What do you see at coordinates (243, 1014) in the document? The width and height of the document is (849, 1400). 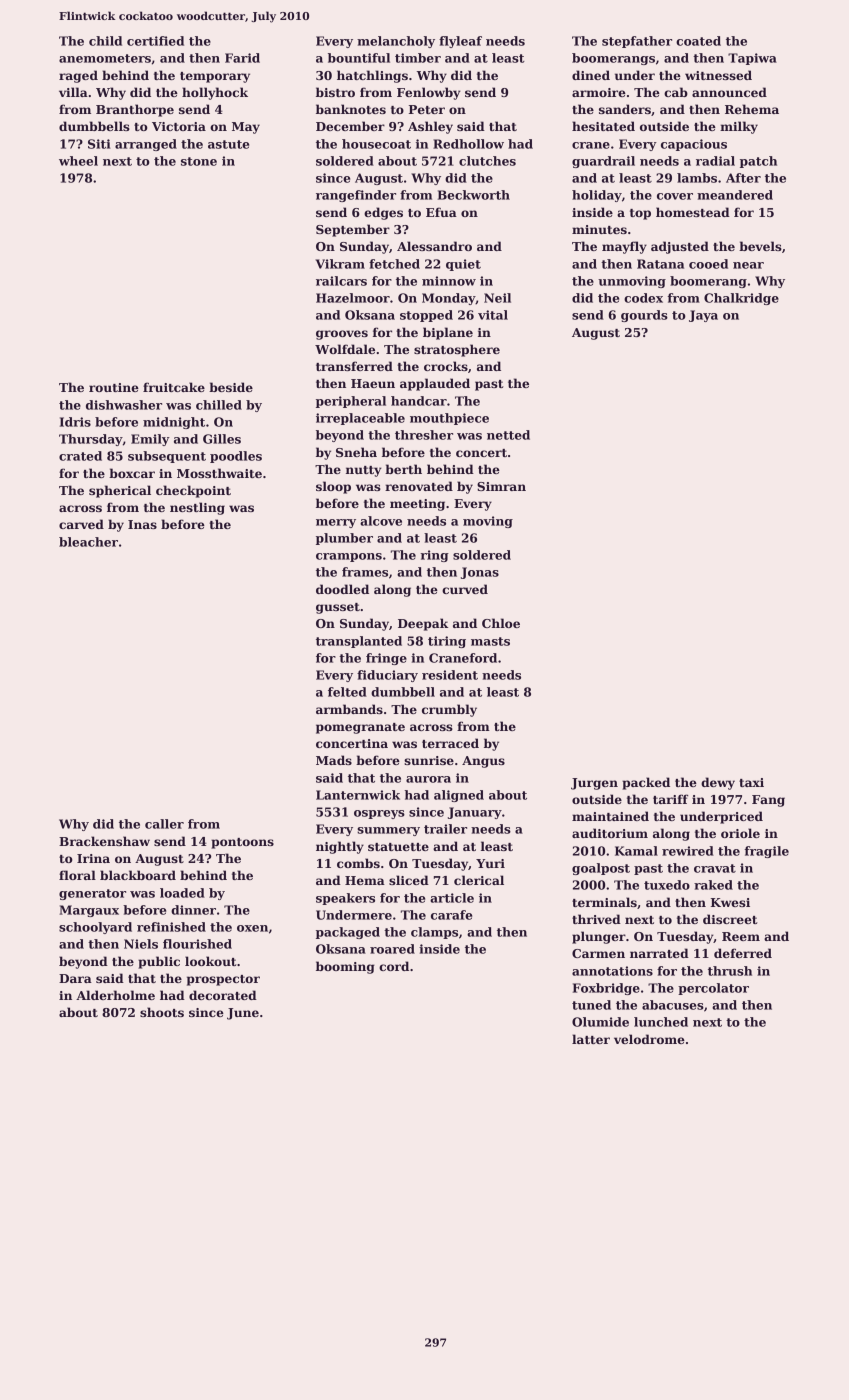 I see `June` at bounding box center [243, 1014].
